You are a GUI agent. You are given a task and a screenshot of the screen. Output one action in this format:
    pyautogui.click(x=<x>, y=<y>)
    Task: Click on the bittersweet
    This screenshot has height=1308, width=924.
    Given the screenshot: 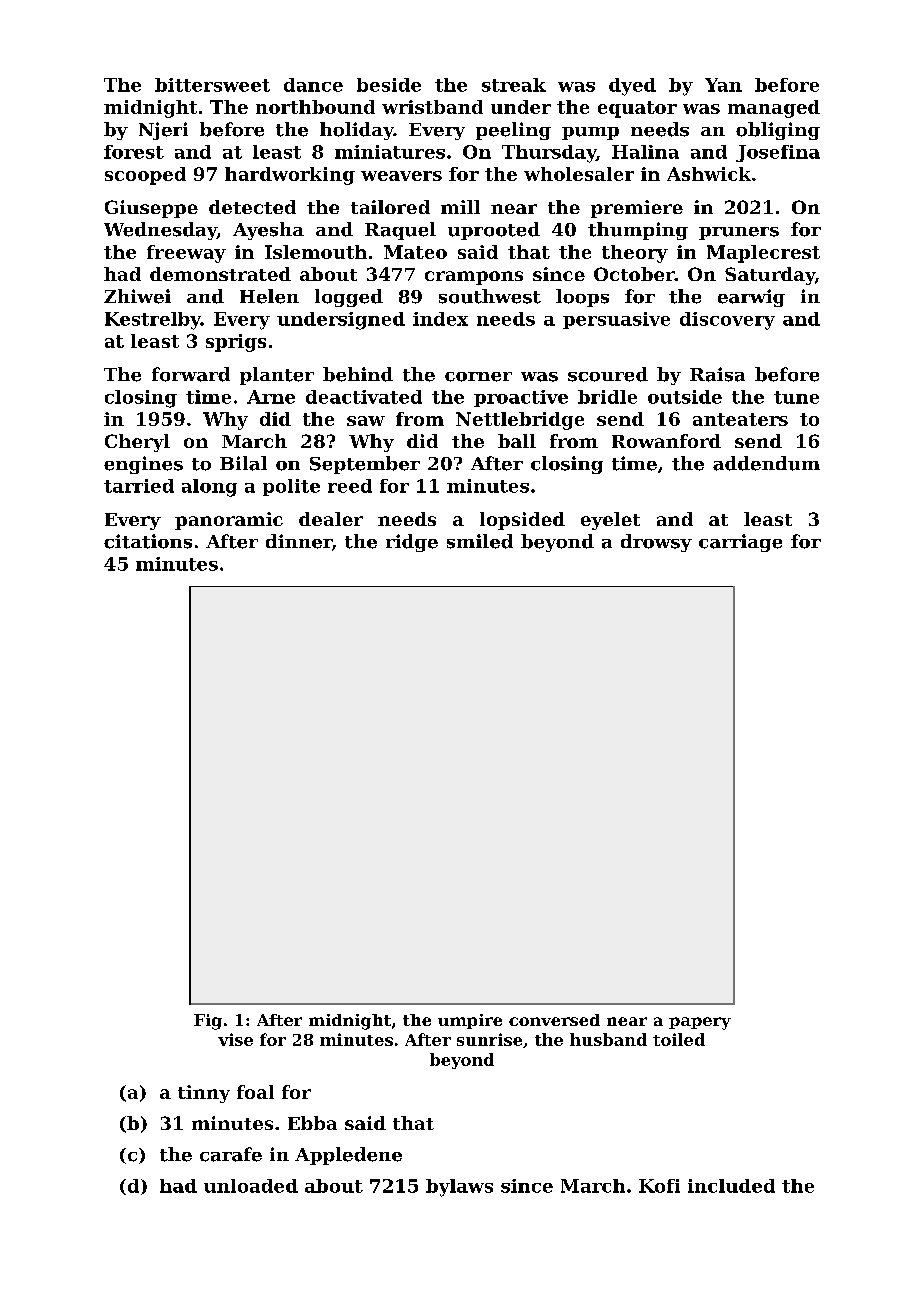 What is the action you would take?
    pyautogui.click(x=212, y=85)
